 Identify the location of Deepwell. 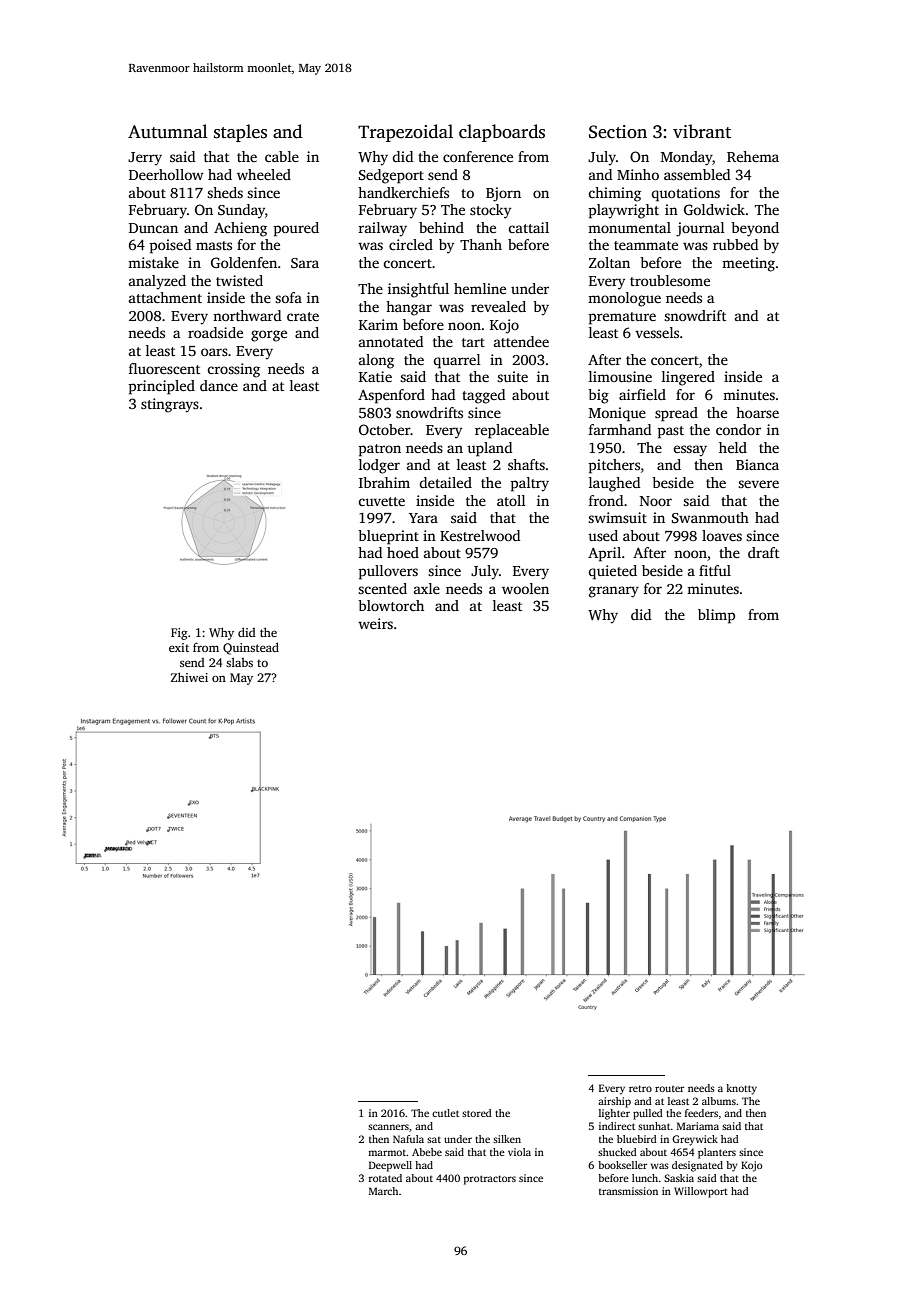
(390, 1166).
